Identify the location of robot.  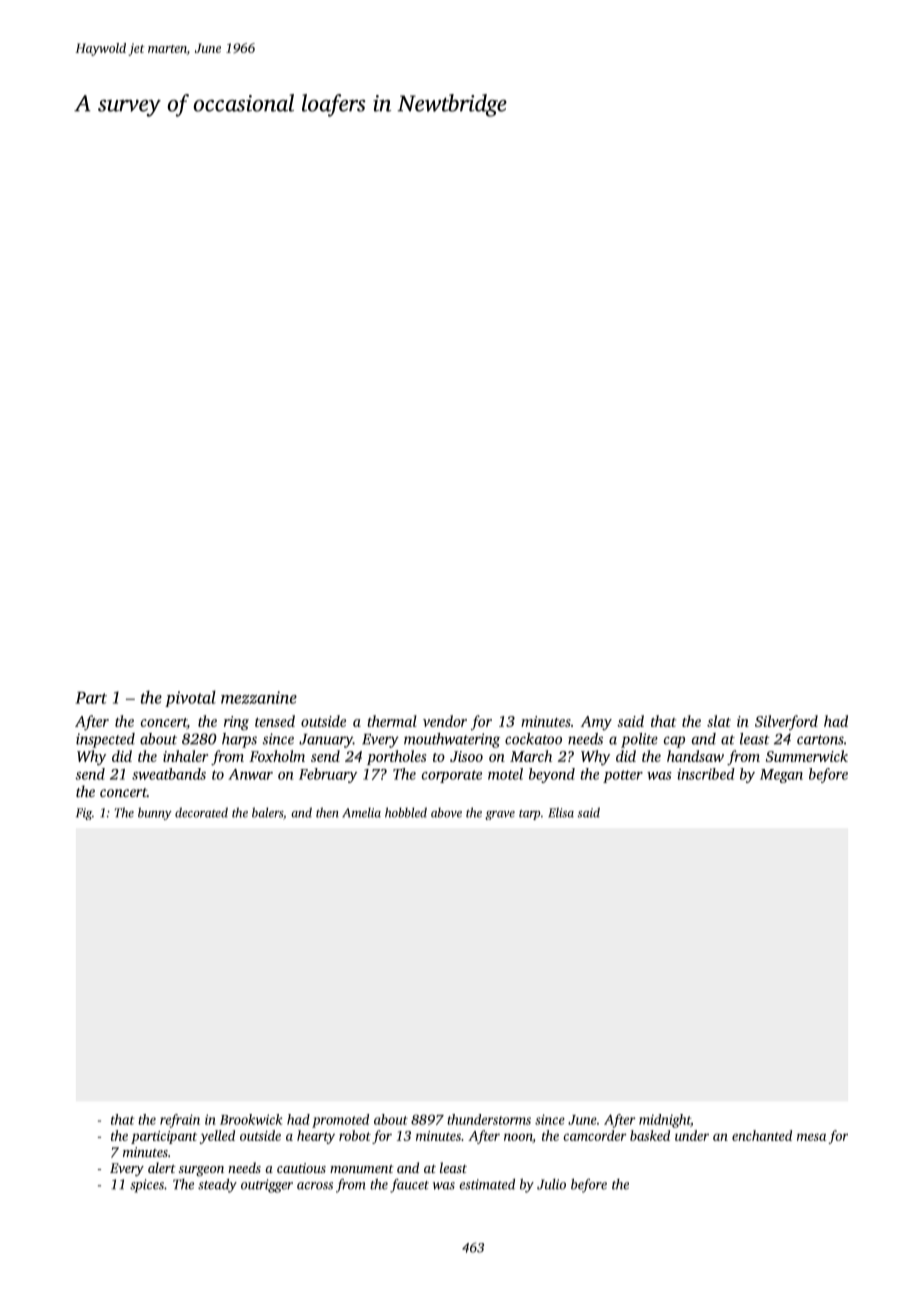
(355, 1135).
